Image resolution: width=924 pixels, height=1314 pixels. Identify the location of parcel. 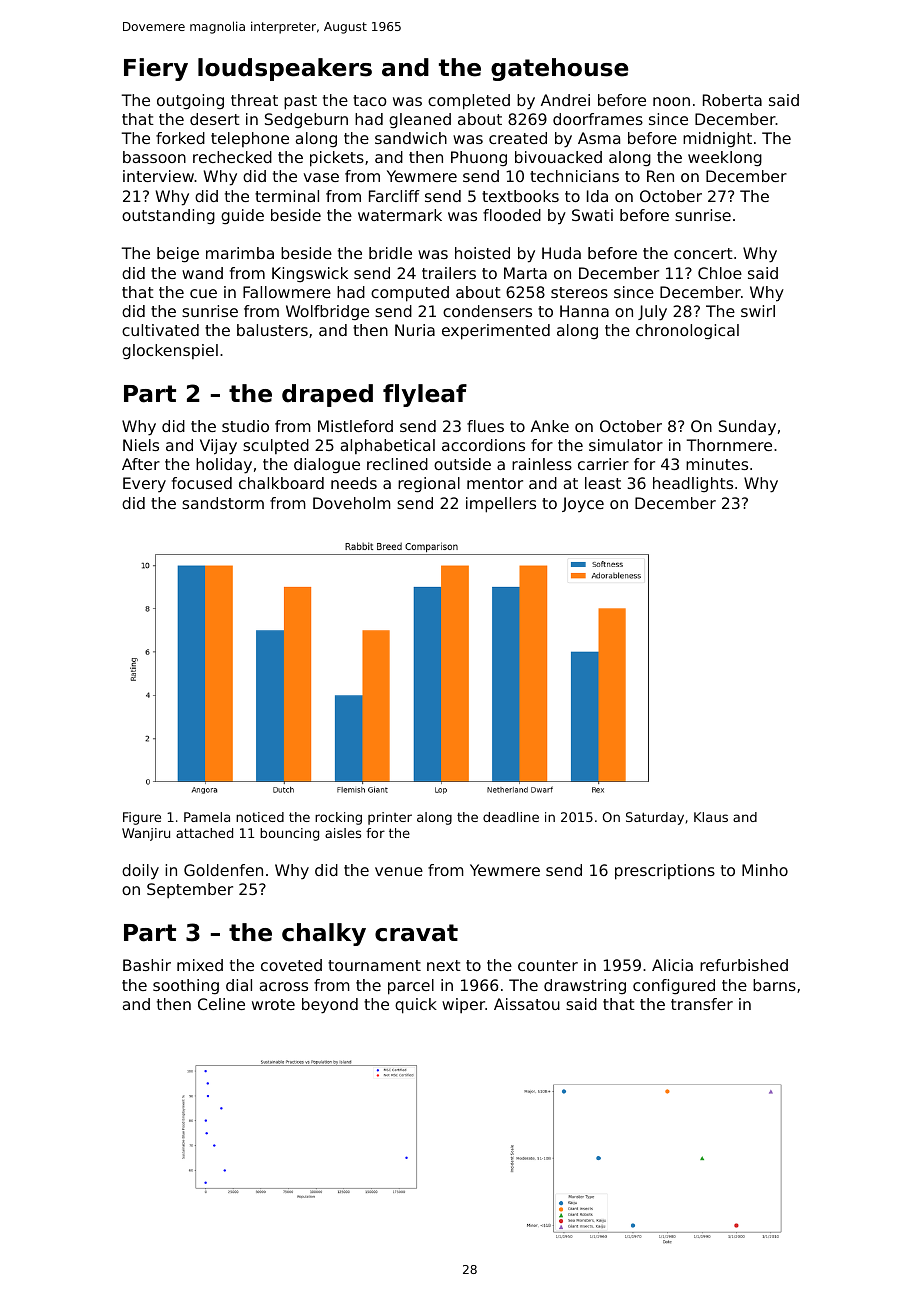
(411, 987).
